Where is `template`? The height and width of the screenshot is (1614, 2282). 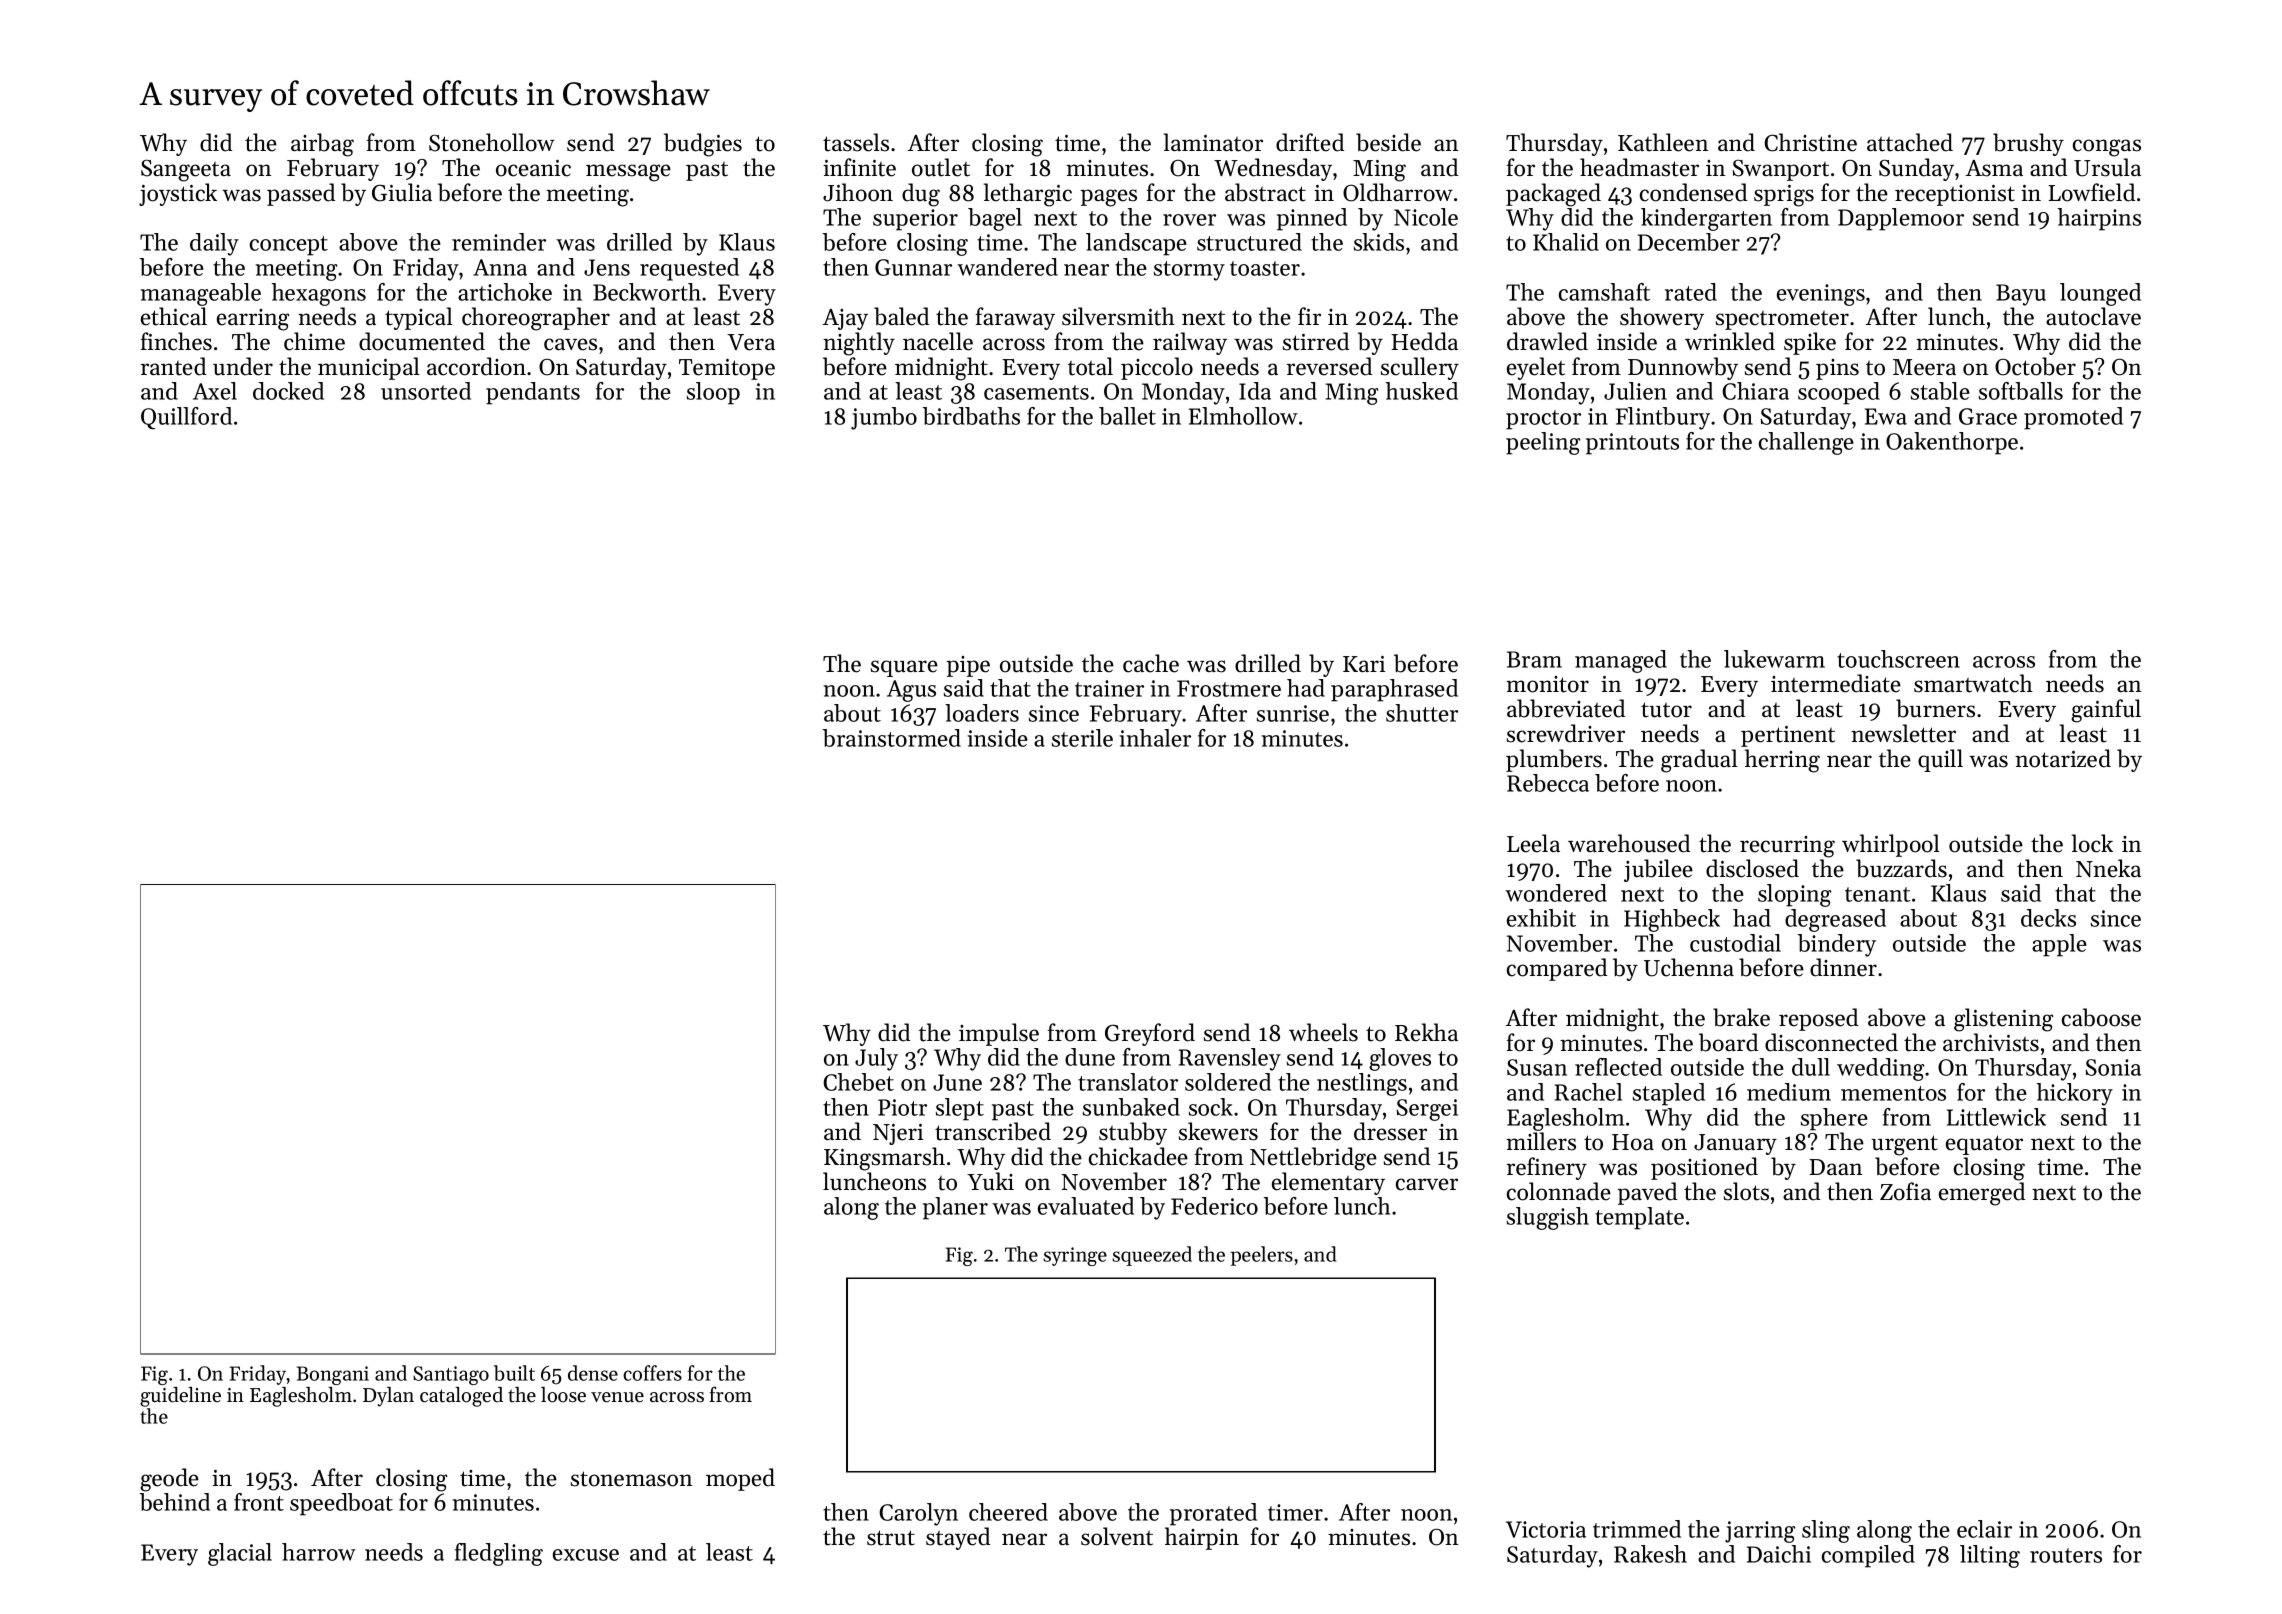
template is located at coordinates (1639, 1218).
